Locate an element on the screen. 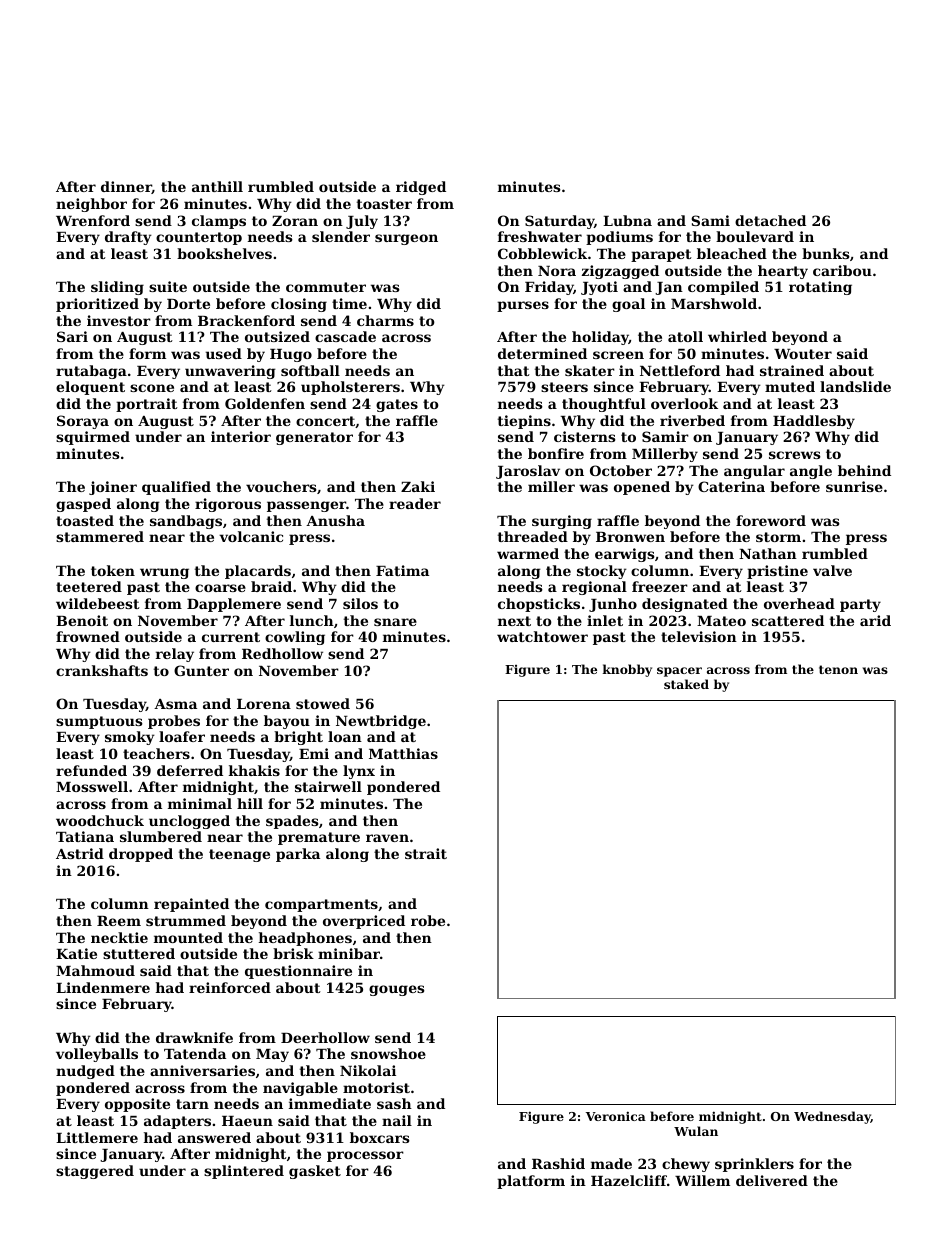 This screenshot has height=1233, width=952. Wednesday is located at coordinates (832, 1117).
